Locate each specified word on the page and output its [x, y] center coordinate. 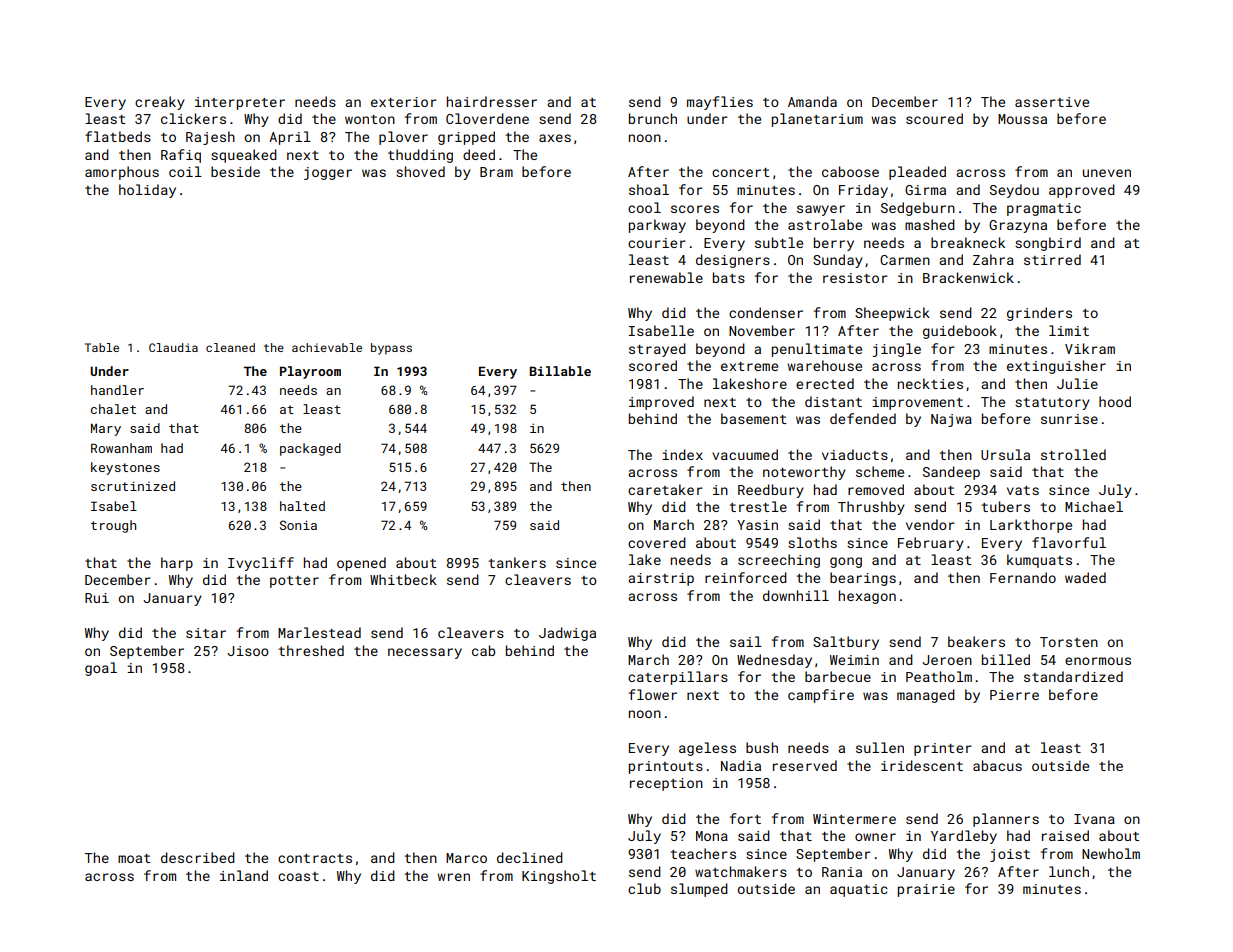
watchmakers [741, 871]
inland [244, 875]
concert [741, 172]
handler [117, 390]
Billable [560, 371]
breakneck [968, 242]
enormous [1098, 661]
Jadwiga [567, 634]
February [931, 544]
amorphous [122, 173]
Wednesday [774, 661]
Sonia [298, 525]
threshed [311, 650]
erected [825, 383]
